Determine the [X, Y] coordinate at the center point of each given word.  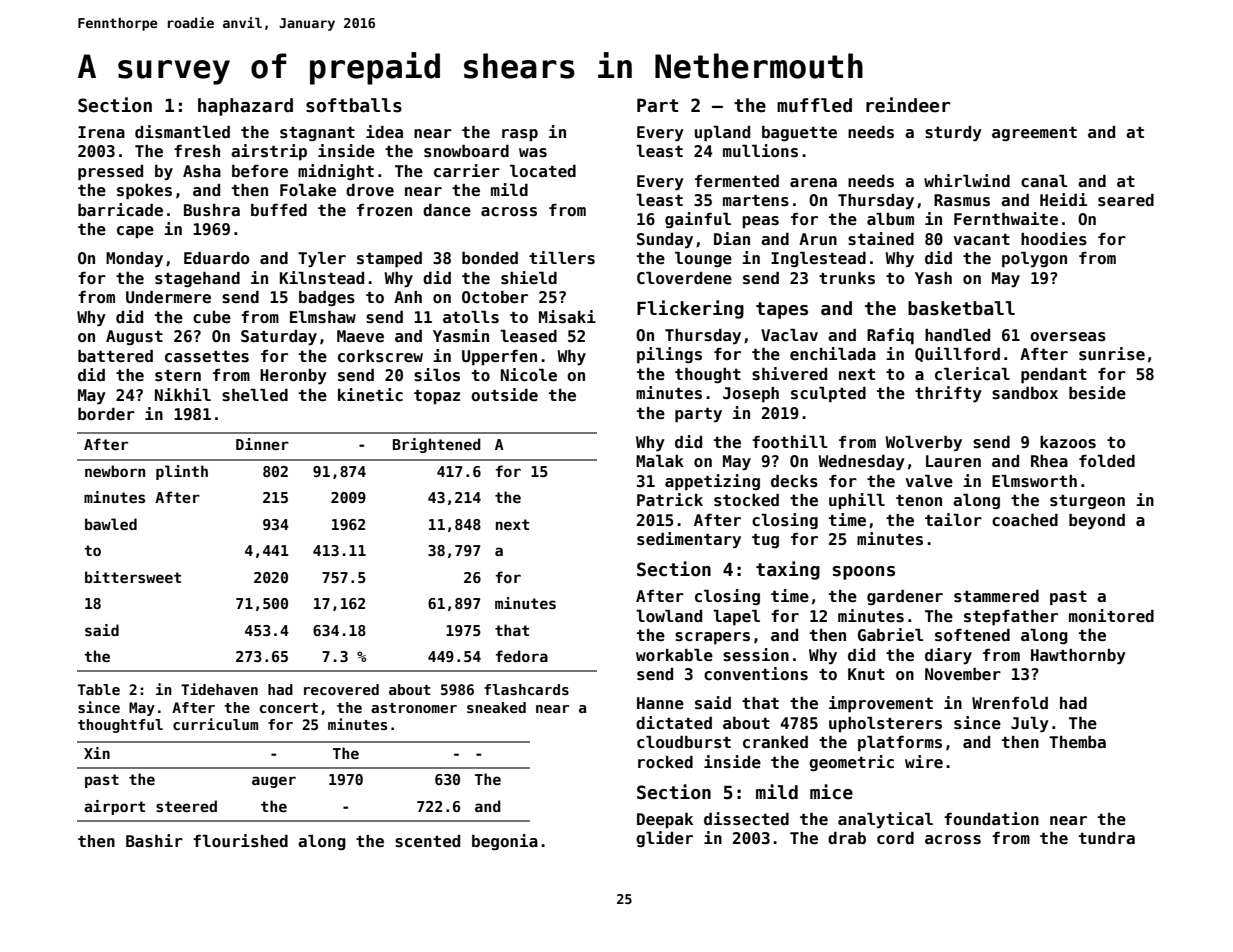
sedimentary [689, 540]
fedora [522, 656]
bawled [111, 524]
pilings [669, 355]
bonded [490, 258]
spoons [864, 573]
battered [115, 356]
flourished [240, 841]
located [543, 171]
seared [1126, 200]
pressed [110, 173]
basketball [961, 308]
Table [99, 689]
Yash [933, 278]
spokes [144, 192]
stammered [996, 596]
